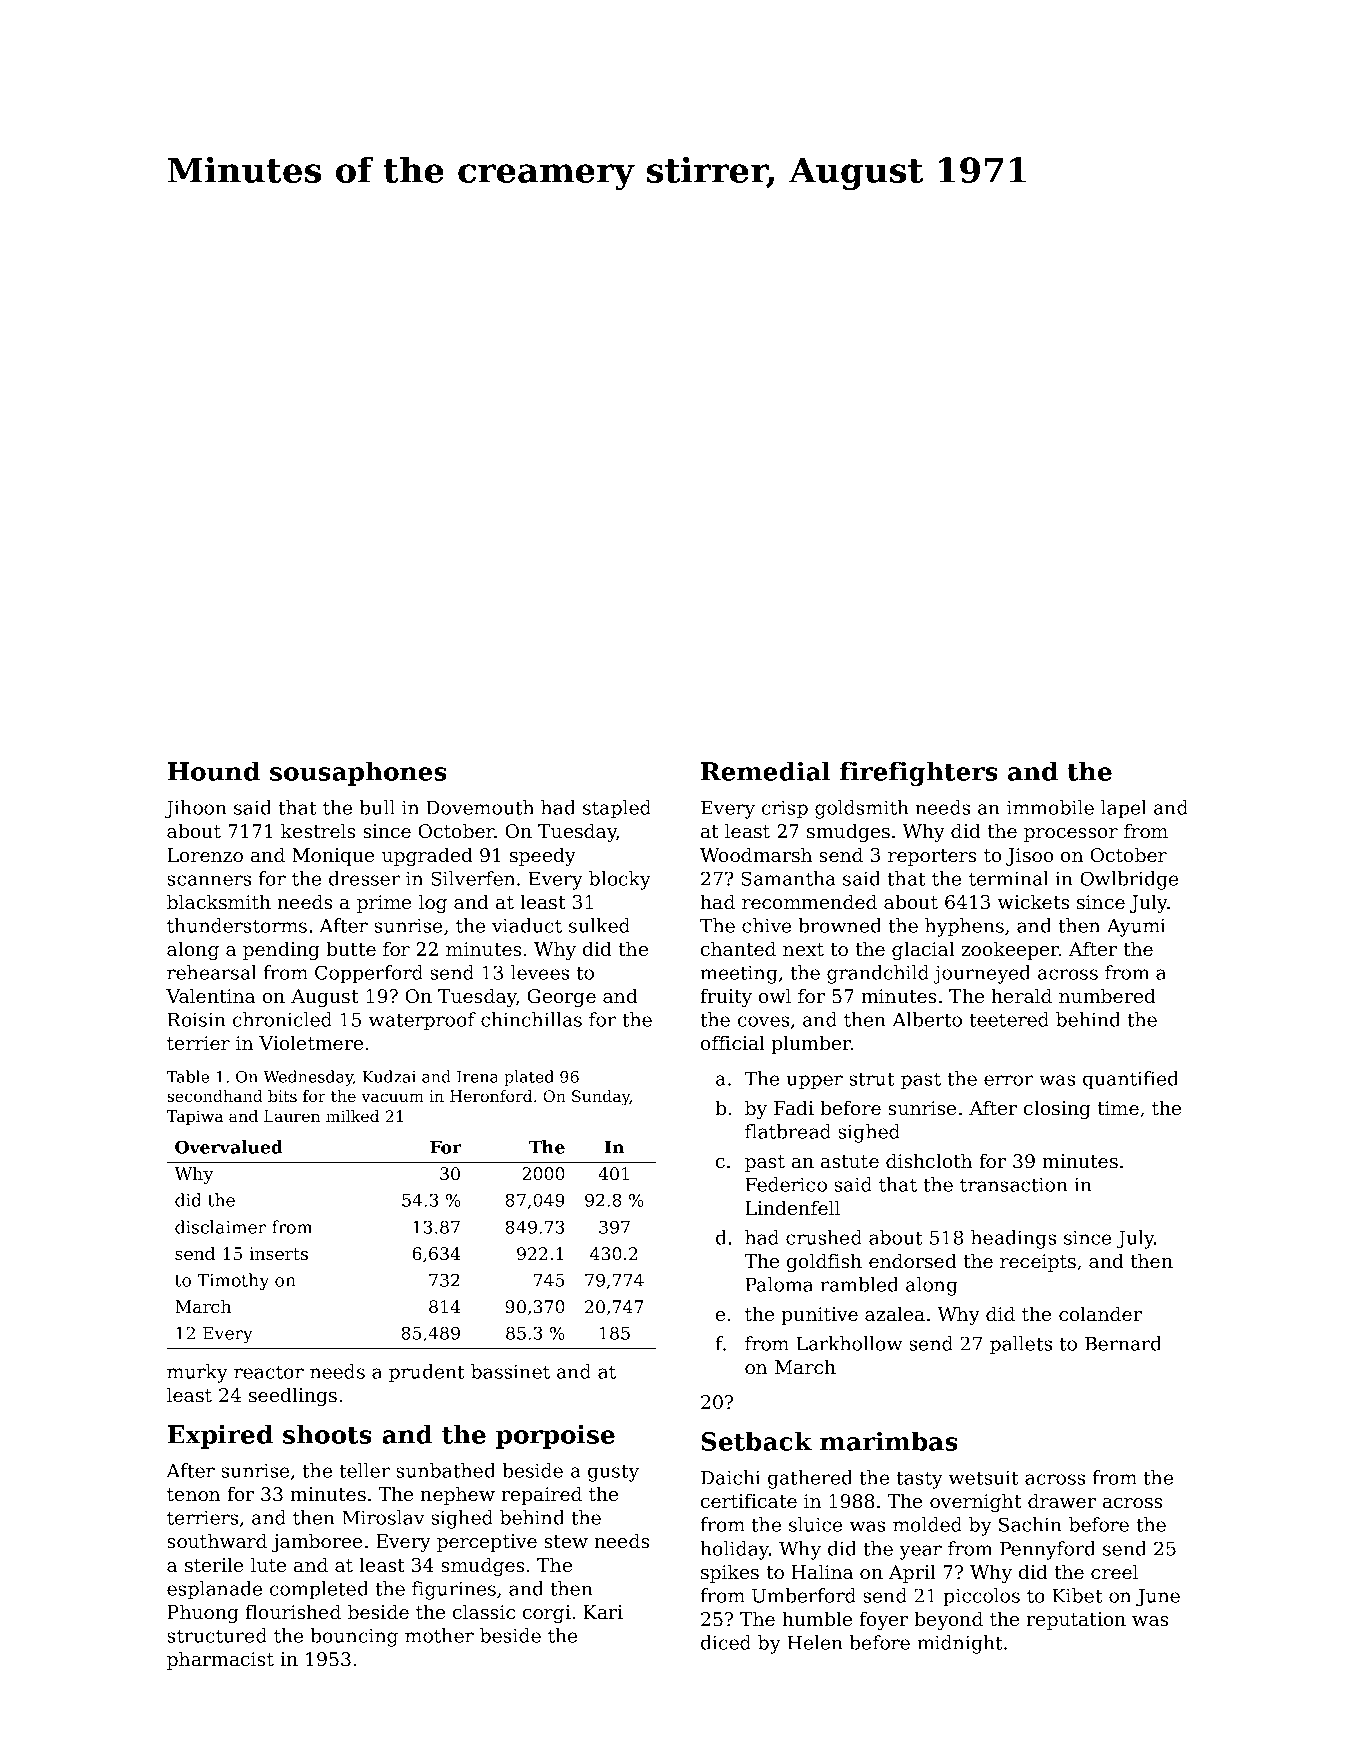 This screenshot has width=1356, height=1755. What do you see at coordinates (439, 1635) in the screenshot?
I see `mother` at bounding box center [439, 1635].
